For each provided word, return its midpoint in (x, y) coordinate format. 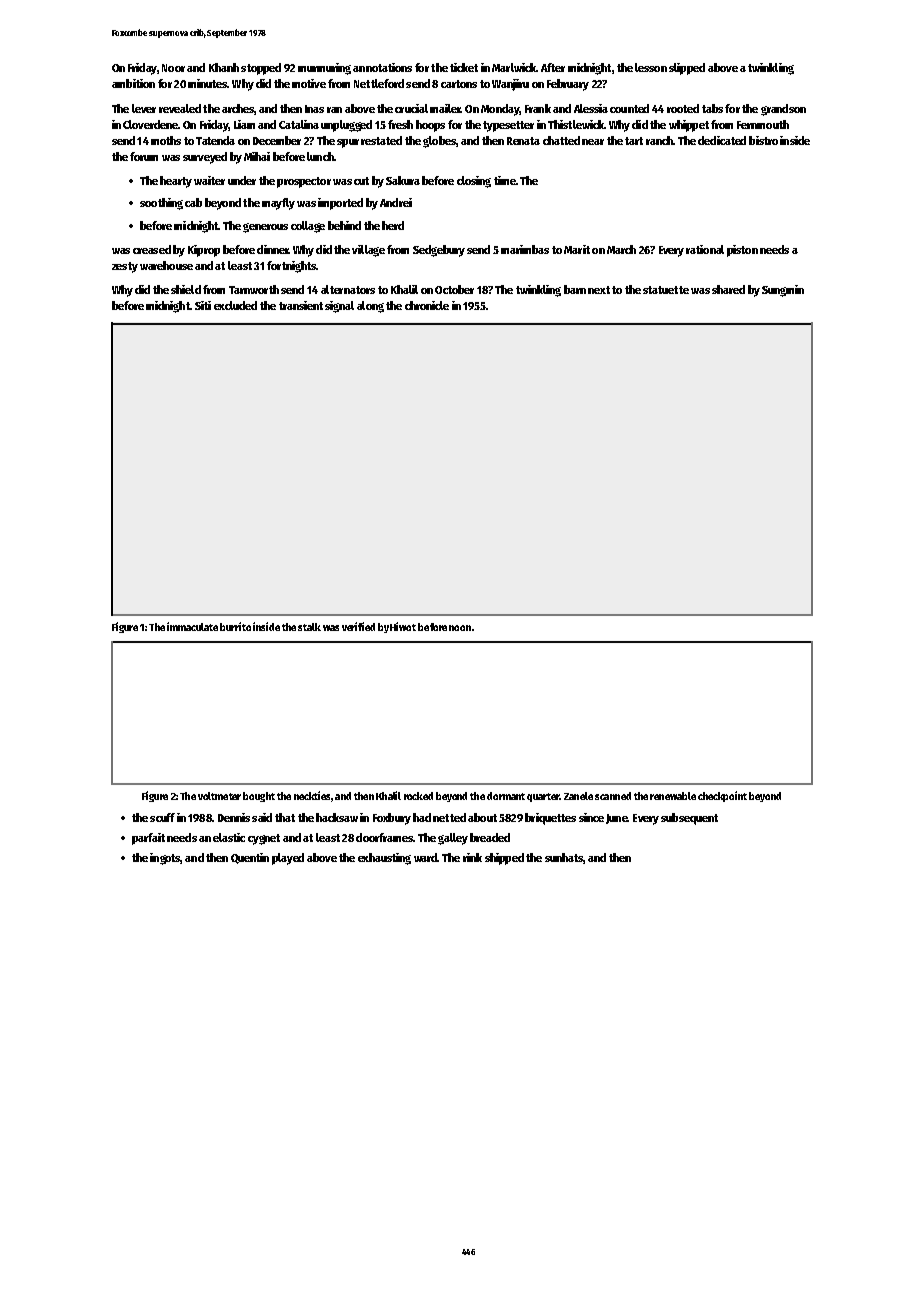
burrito (235, 626)
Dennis (234, 817)
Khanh (224, 67)
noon (460, 628)
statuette (666, 290)
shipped (504, 859)
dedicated (722, 140)
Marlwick (514, 67)
